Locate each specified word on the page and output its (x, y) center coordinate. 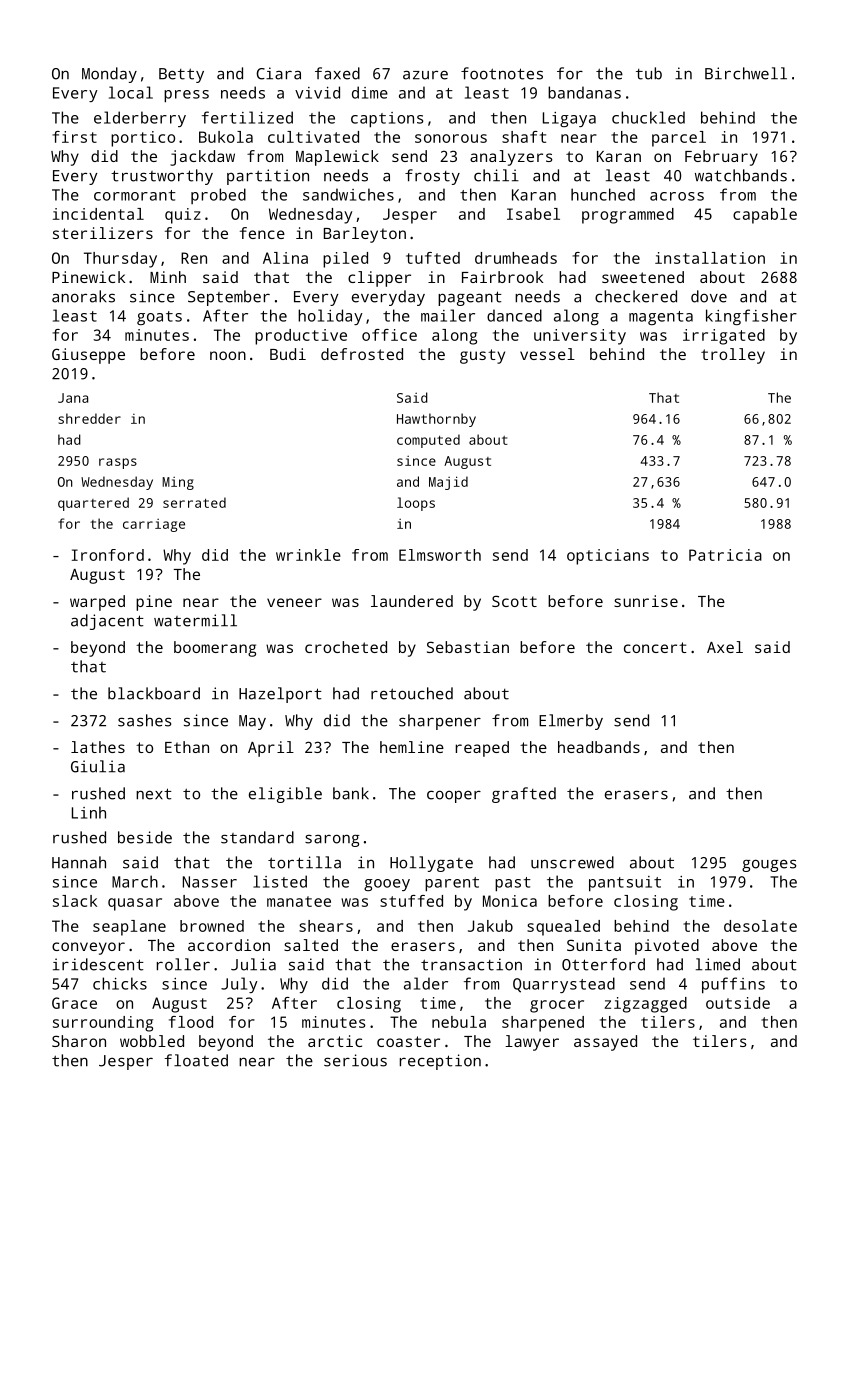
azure (425, 75)
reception (440, 1062)
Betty (181, 75)
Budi (288, 354)
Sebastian (468, 647)
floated (196, 1060)
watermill (195, 620)
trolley (733, 356)
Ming (178, 483)
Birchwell (746, 73)
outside (738, 1003)
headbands (599, 747)
